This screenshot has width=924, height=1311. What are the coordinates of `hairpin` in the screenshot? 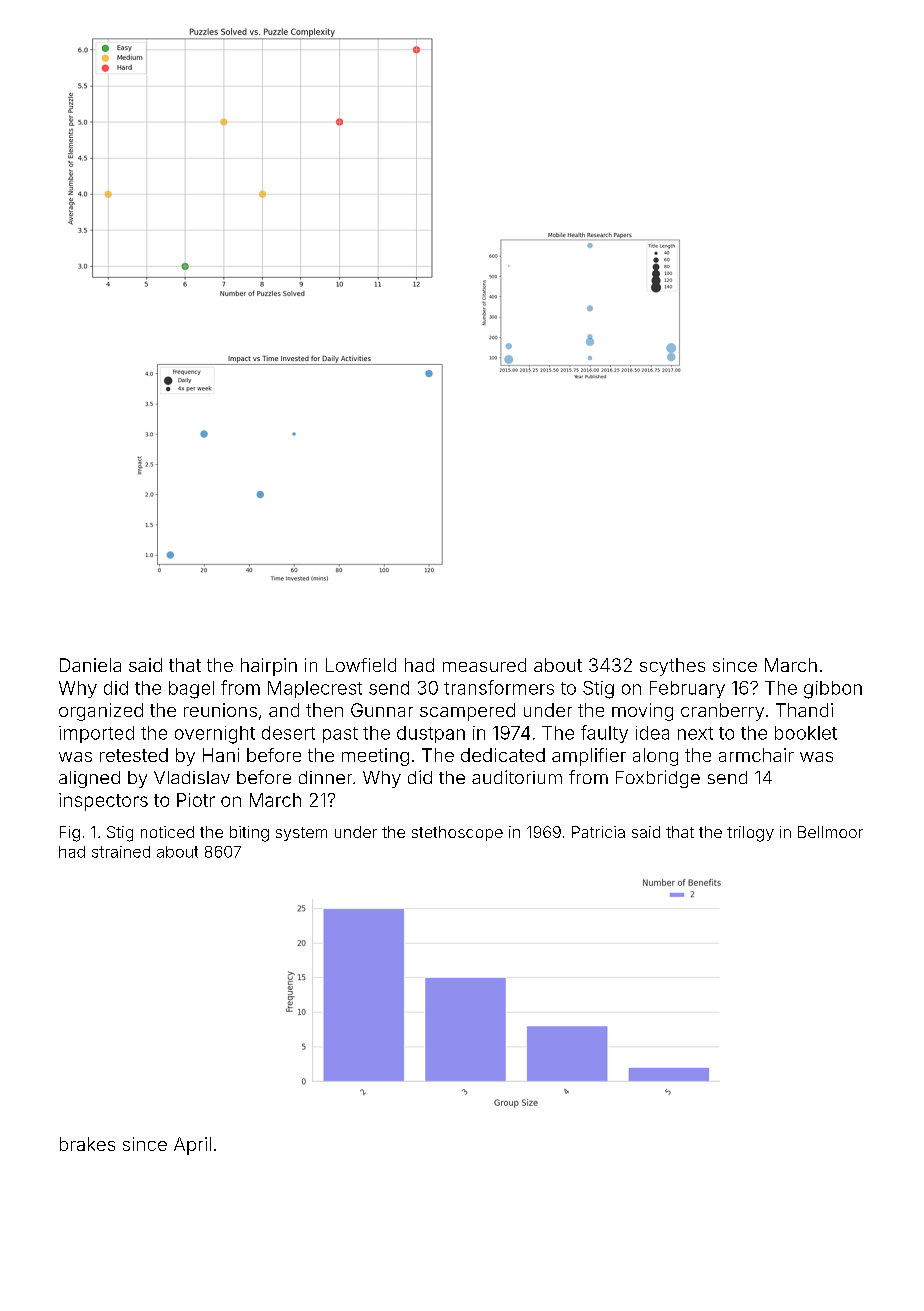 It's located at (269, 667).
